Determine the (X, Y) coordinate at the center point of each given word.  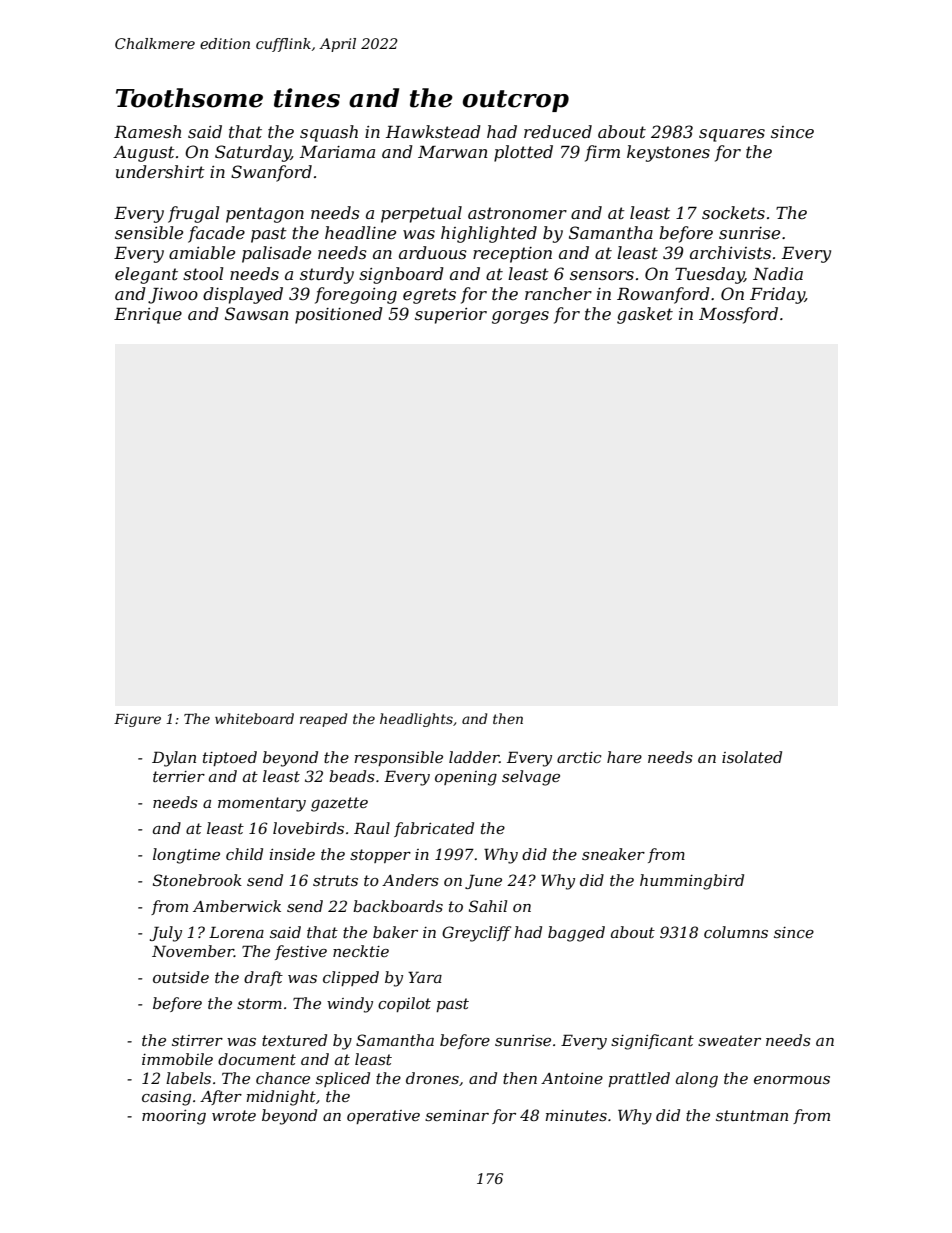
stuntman (752, 1115)
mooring (174, 1117)
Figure (137, 720)
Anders (410, 880)
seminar (457, 1115)
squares (732, 135)
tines (307, 98)
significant (652, 1042)
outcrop (516, 101)
